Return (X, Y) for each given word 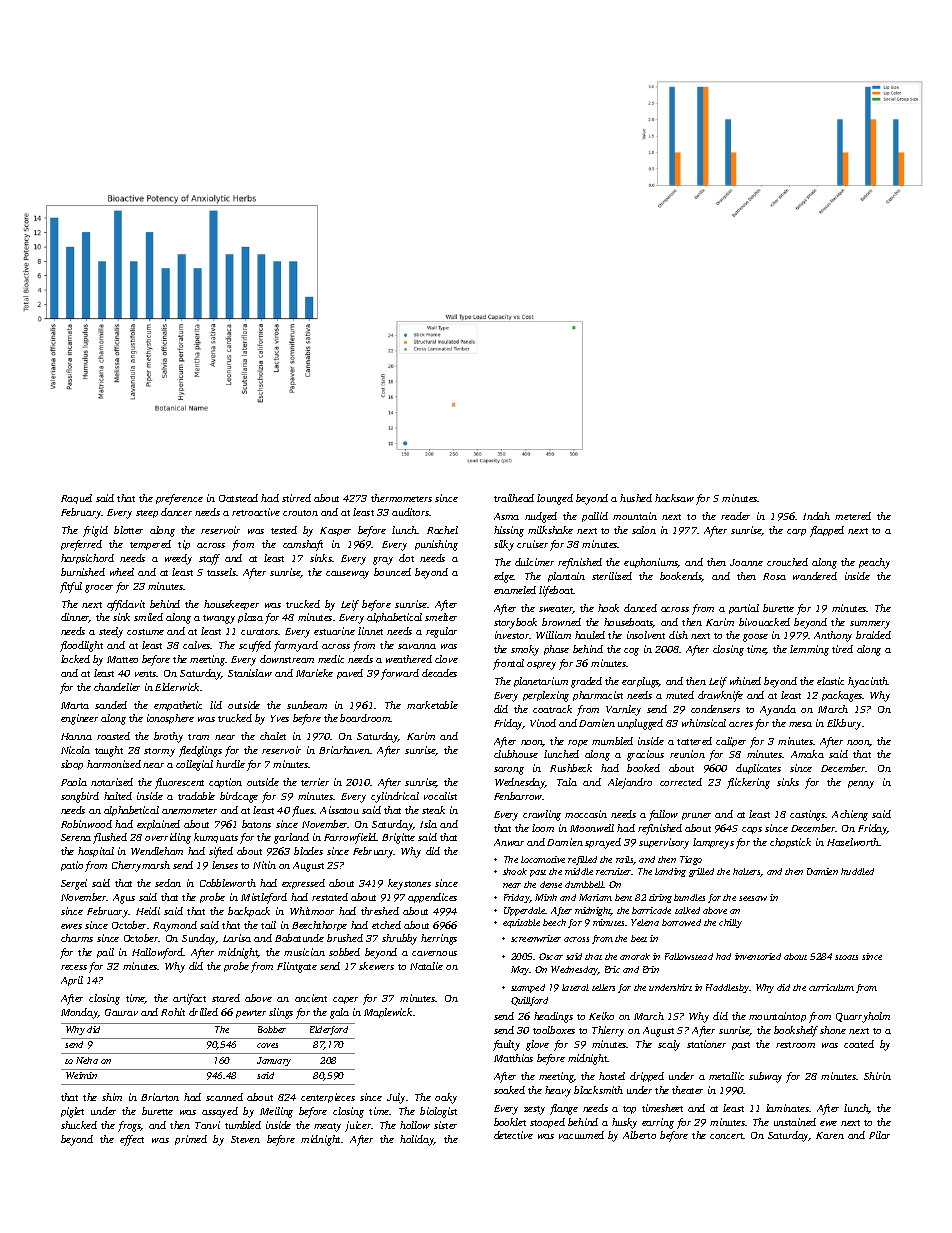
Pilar (879, 1135)
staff (209, 559)
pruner (696, 816)
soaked (509, 1090)
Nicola (75, 750)
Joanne (746, 562)
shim (112, 1097)
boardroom (365, 718)
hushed (636, 498)
